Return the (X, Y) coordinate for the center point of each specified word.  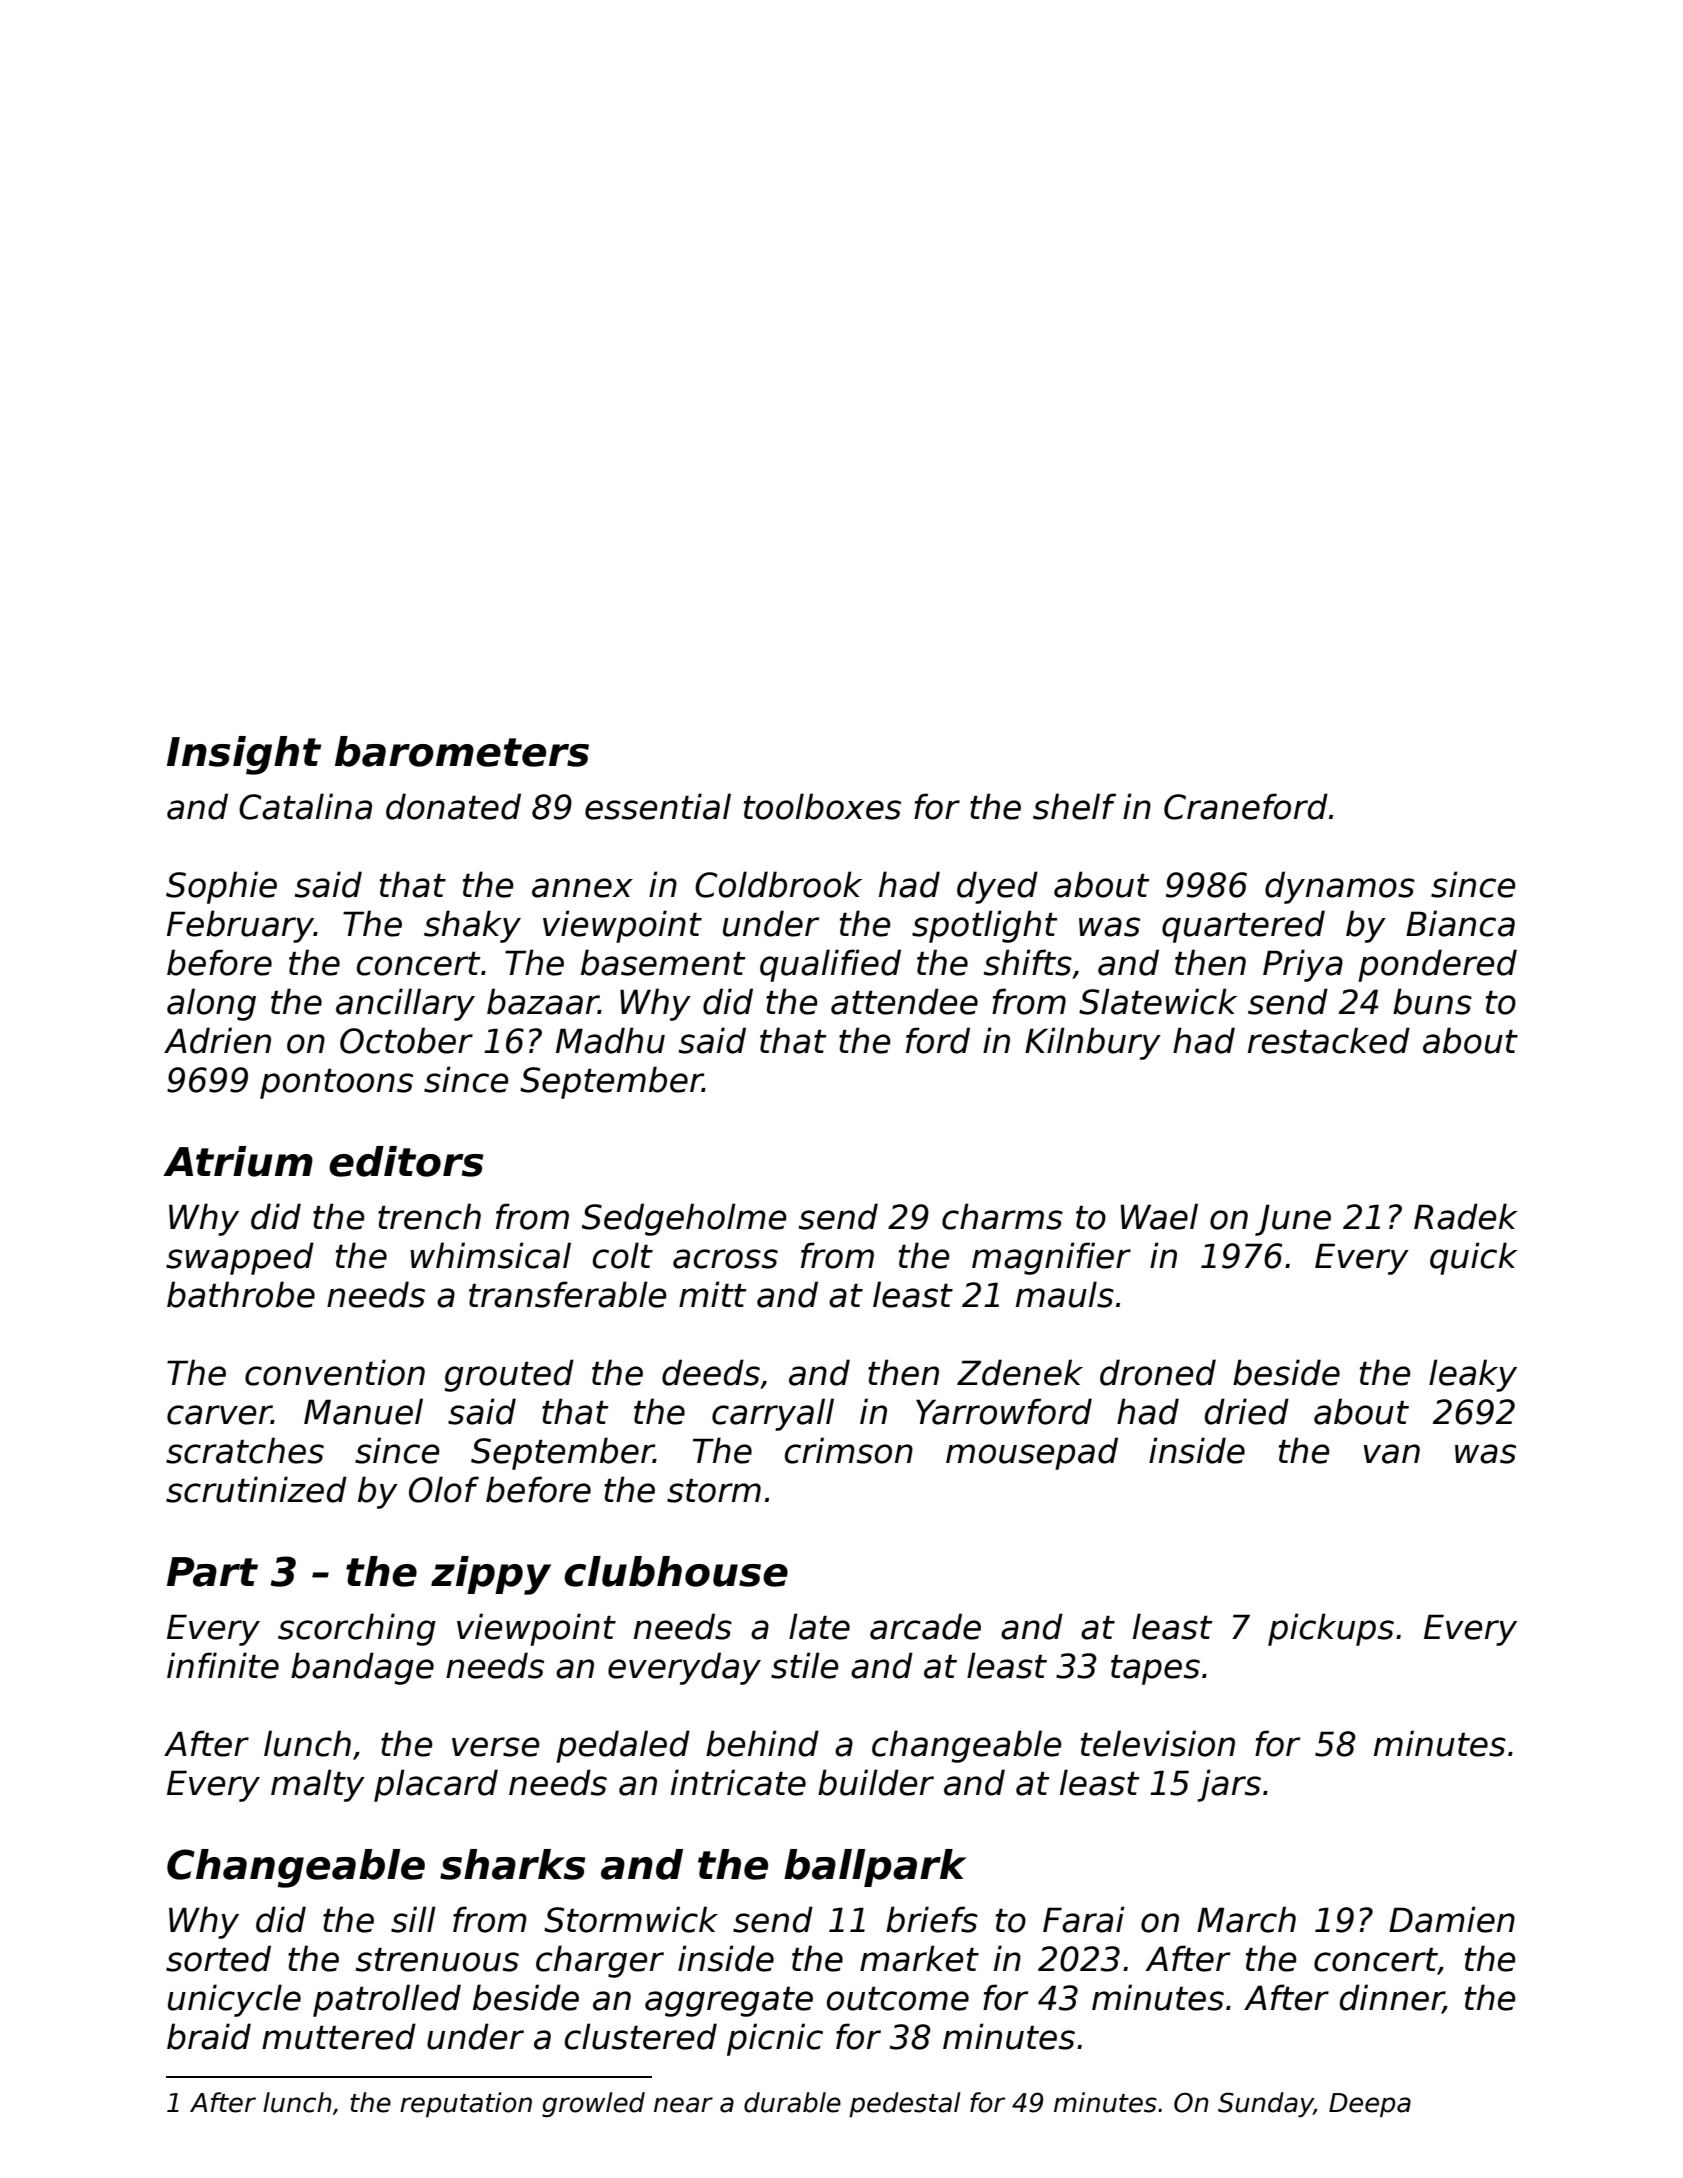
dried (1247, 1411)
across (725, 1259)
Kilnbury (1093, 1043)
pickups (1331, 1629)
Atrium (238, 1161)
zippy (491, 1575)
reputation (466, 2105)
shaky (472, 926)
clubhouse (676, 1571)
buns (1432, 1001)
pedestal (905, 2105)
